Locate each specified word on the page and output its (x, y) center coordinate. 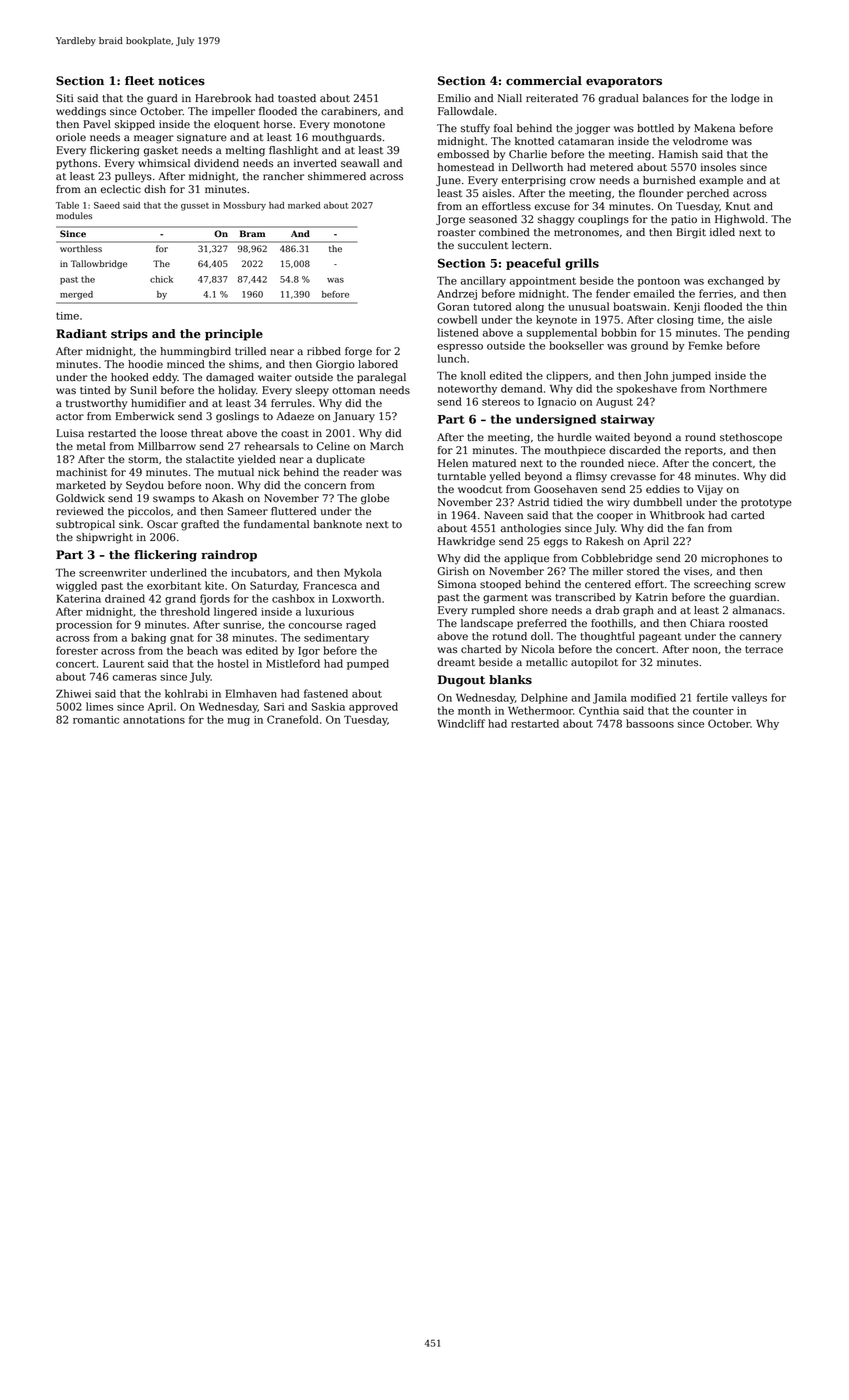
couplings (603, 220)
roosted (748, 623)
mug (238, 722)
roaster (457, 233)
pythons (76, 164)
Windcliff (461, 723)
